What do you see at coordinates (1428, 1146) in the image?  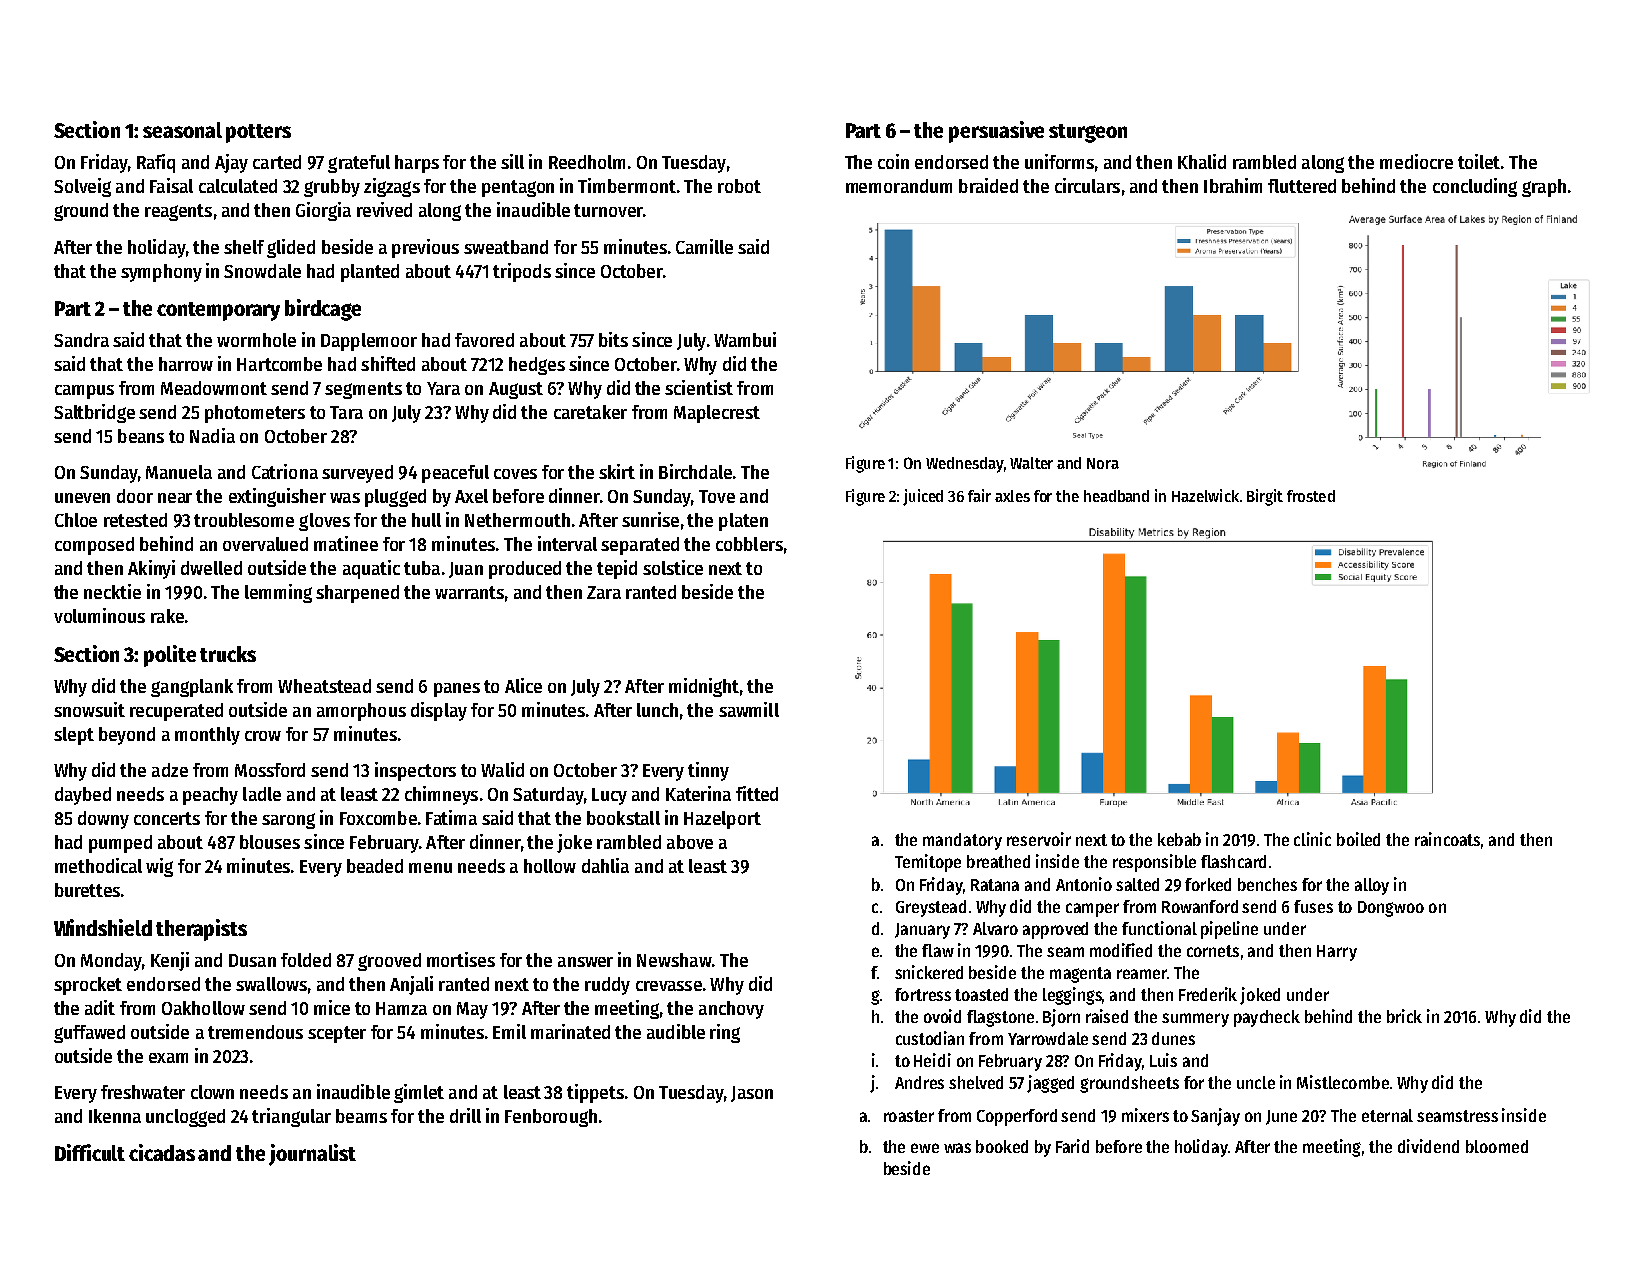 I see `dividend` at bounding box center [1428, 1146].
